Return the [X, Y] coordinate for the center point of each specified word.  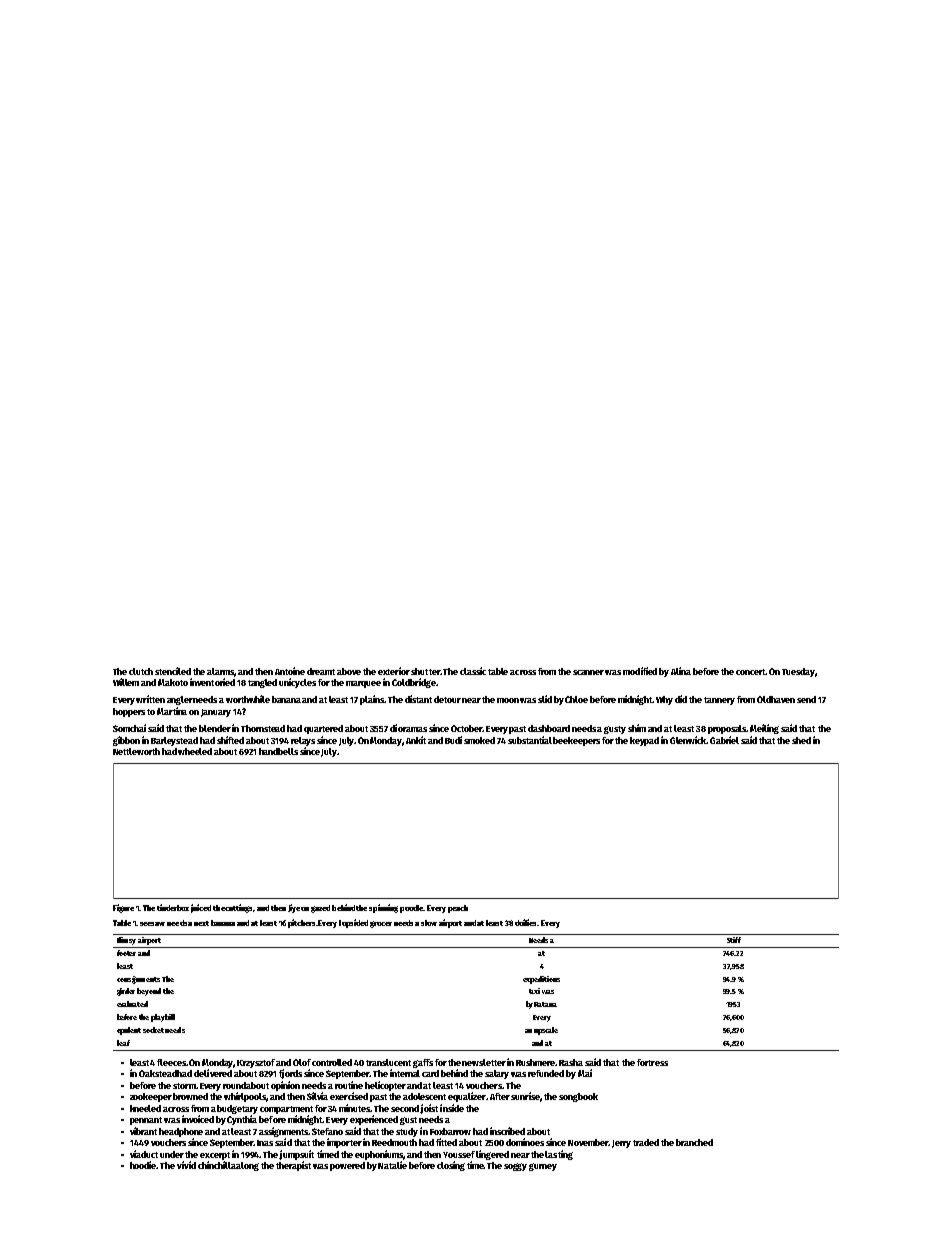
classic [473, 671]
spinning [383, 908]
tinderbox [173, 907]
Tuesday [798, 672]
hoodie [143, 1165]
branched [694, 1142]
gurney [543, 1167]
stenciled [173, 671]
